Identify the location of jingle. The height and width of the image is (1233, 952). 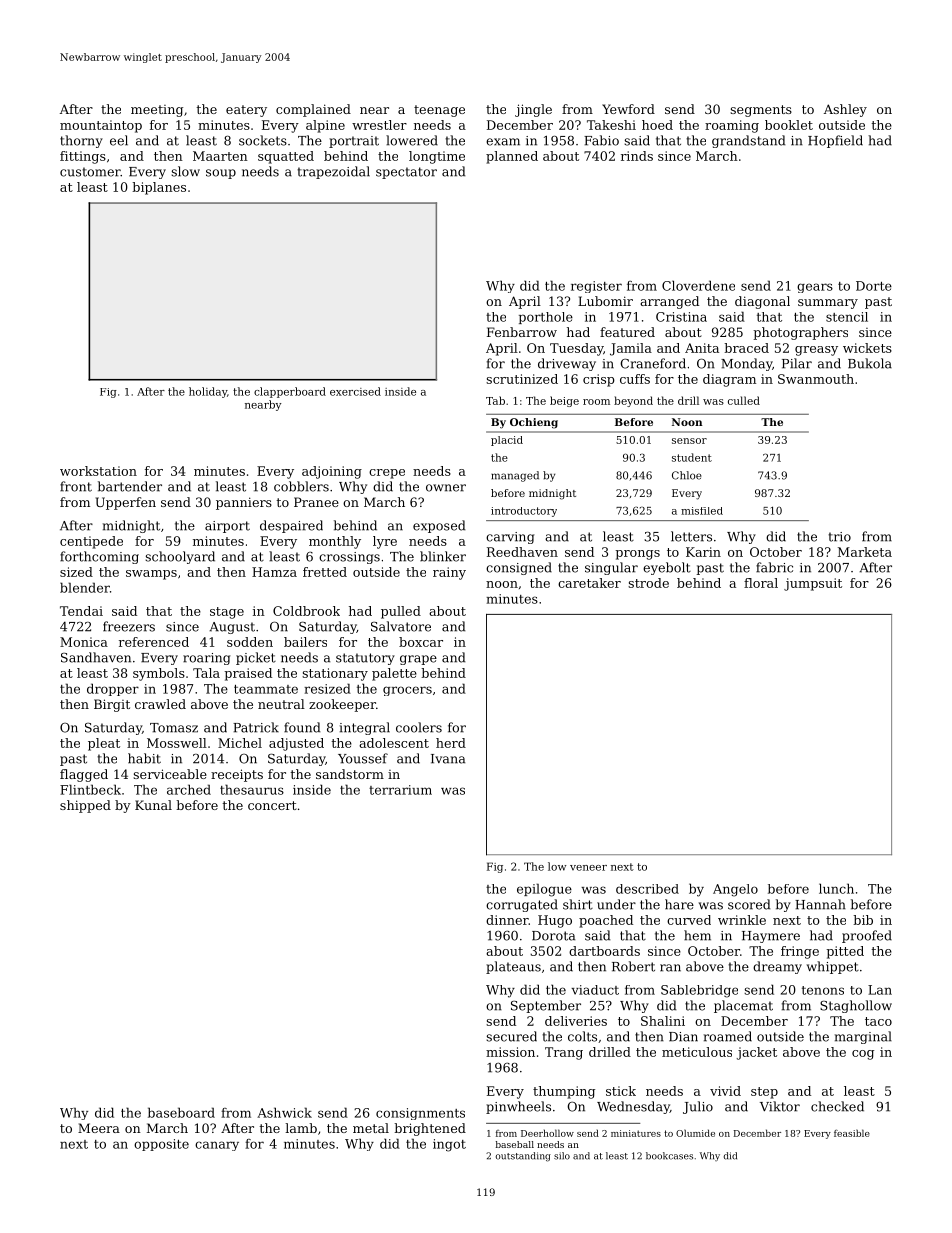
(533, 110).
